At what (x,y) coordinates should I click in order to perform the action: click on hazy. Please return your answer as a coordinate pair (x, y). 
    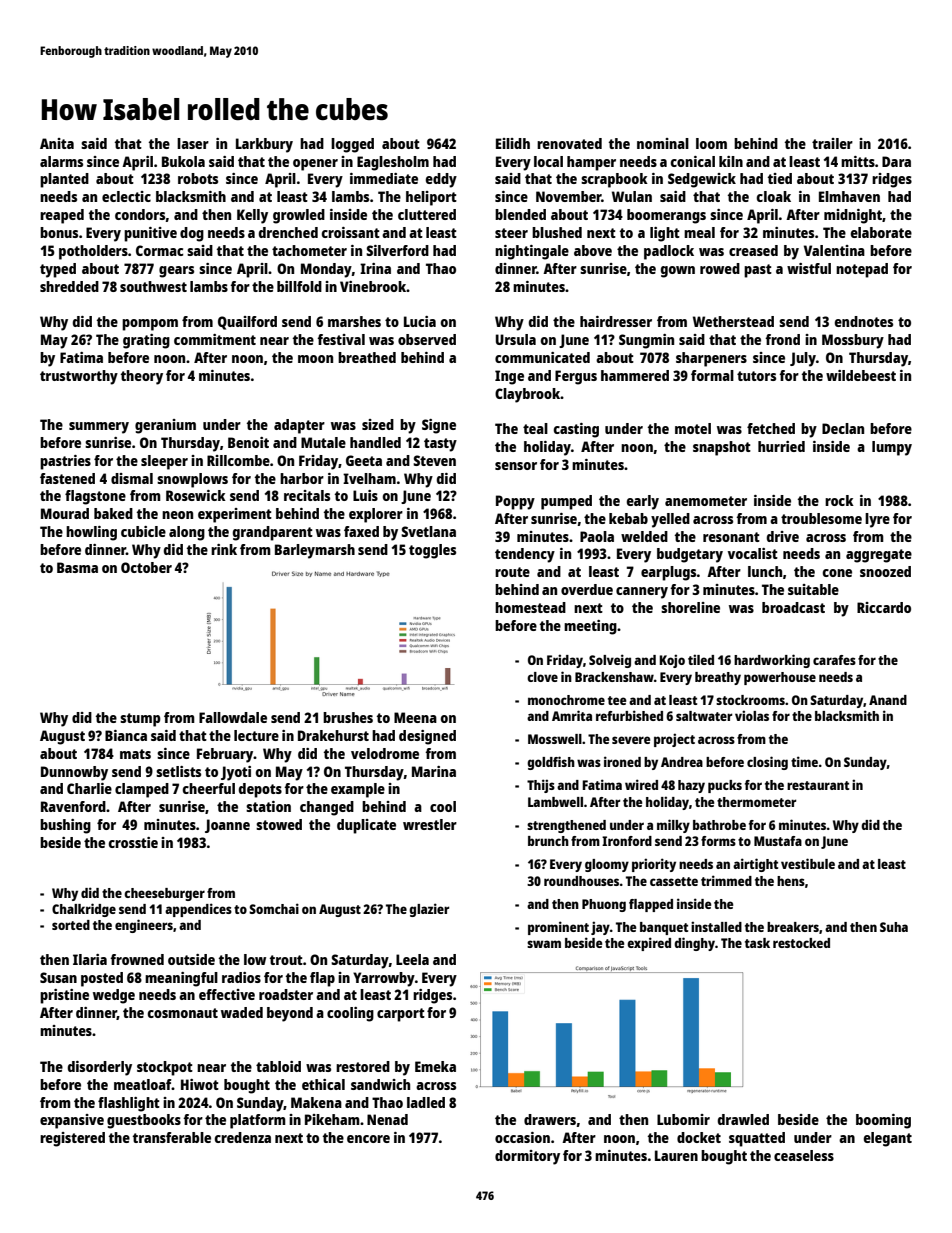
    Looking at the image, I should click on (691, 786).
